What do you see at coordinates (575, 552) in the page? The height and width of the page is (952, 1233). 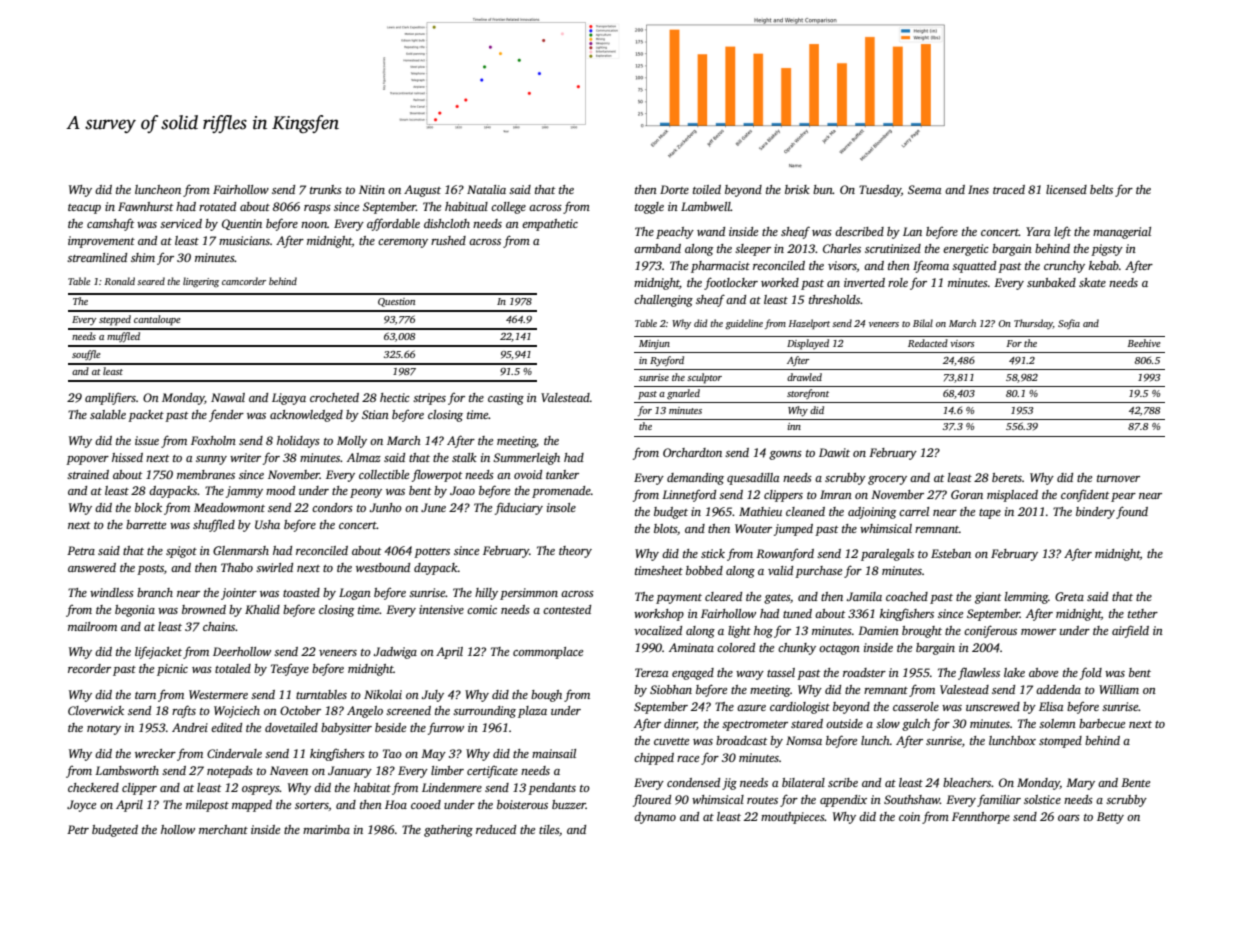 I see `theory` at bounding box center [575, 552].
